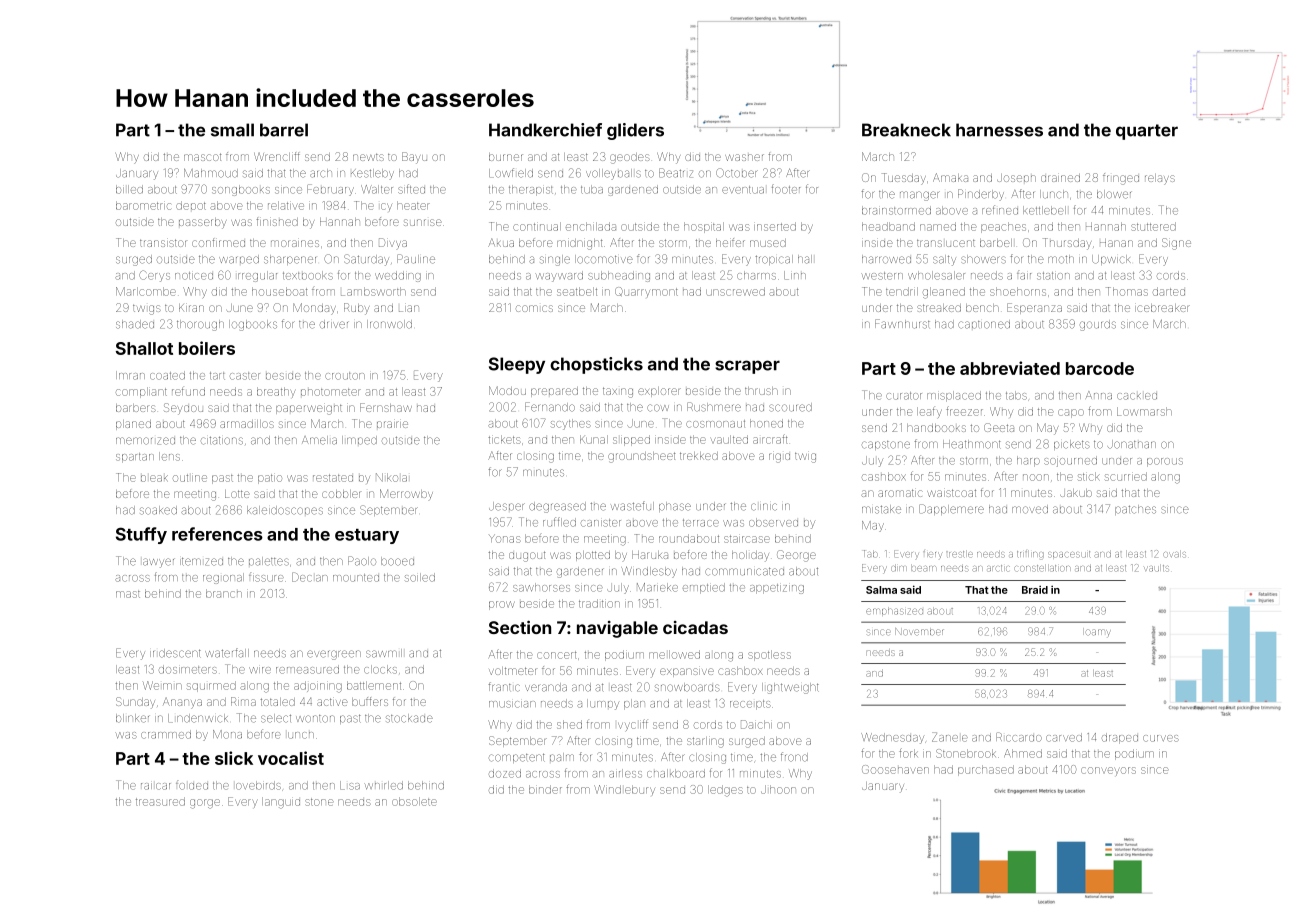 The image size is (1308, 924). I want to click on passerby, so click(202, 223).
